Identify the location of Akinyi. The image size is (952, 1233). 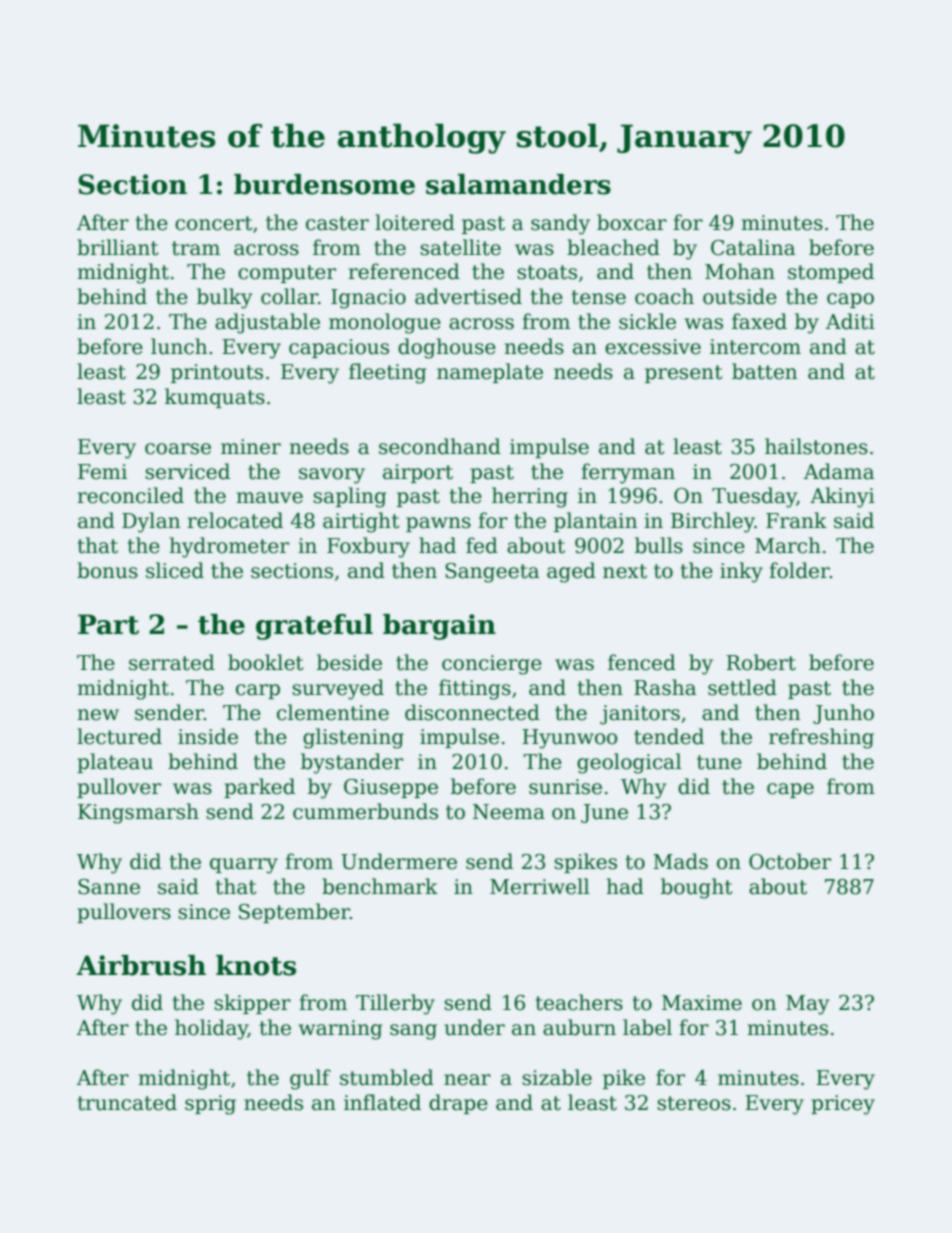
(842, 497).
